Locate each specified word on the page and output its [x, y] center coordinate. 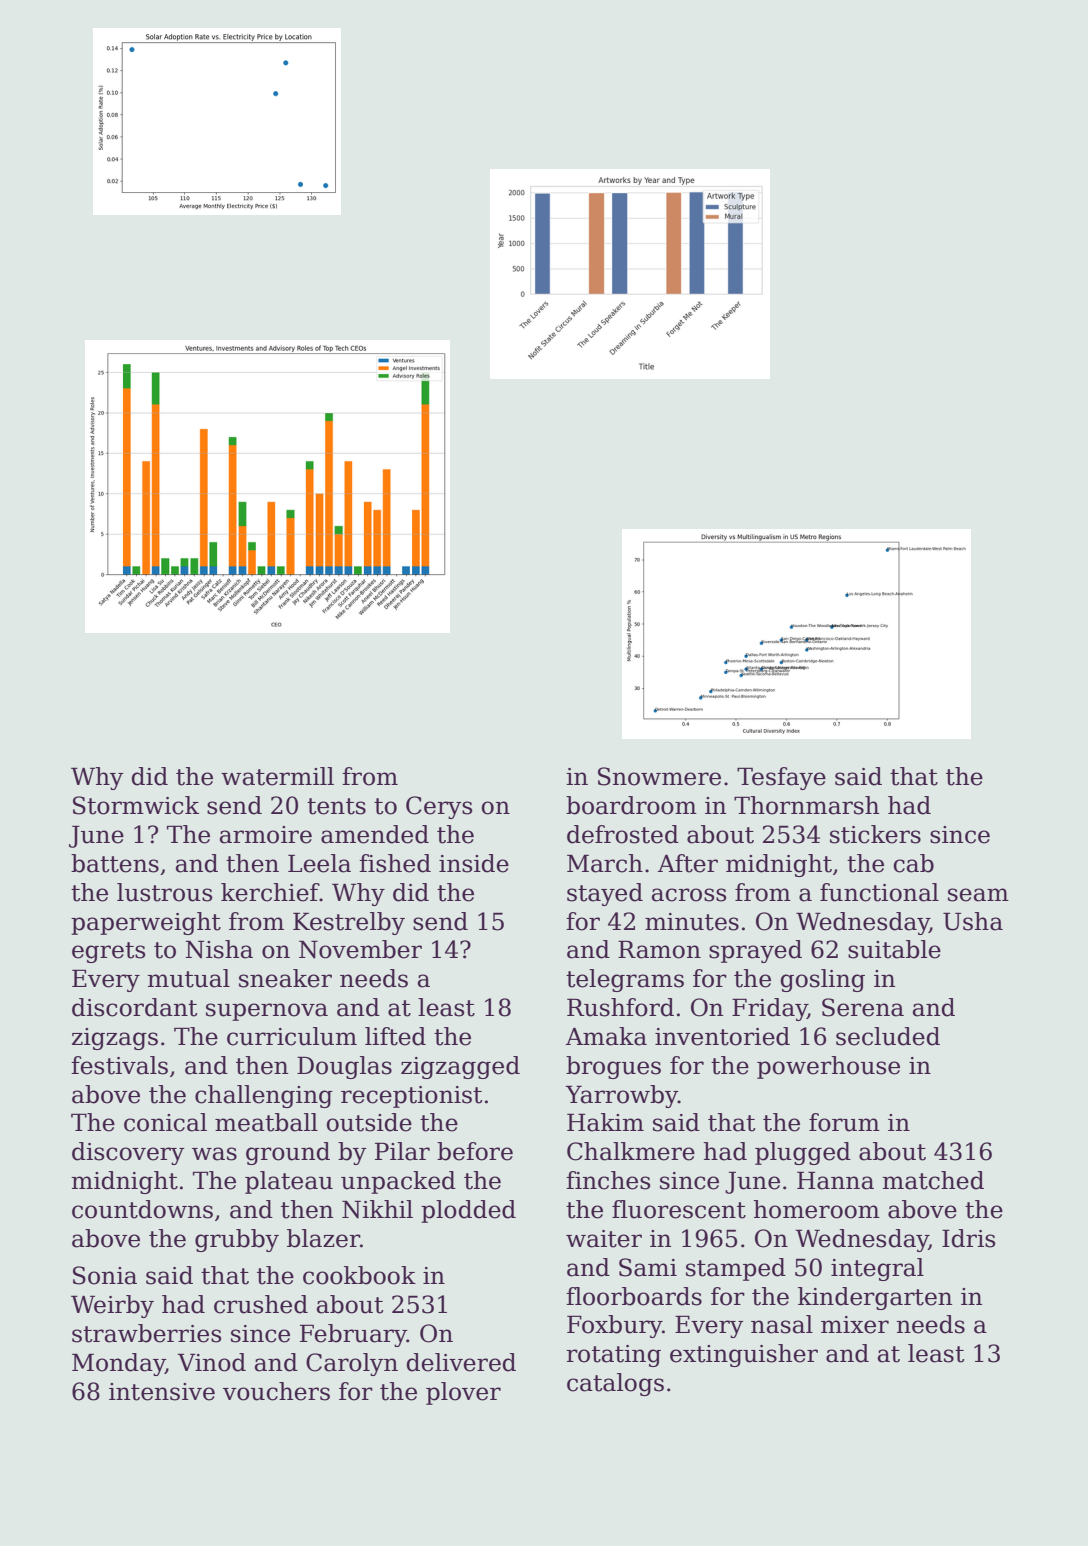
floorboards [634, 1296]
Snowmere [659, 776]
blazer [323, 1238]
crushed [261, 1304]
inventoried [722, 1036]
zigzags [115, 1039]
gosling [822, 980]
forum [844, 1122]
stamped [736, 1269]
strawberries [146, 1333]
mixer [855, 1325]
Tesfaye [781, 778]
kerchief [270, 892]
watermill [277, 776]
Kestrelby [349, 923]
